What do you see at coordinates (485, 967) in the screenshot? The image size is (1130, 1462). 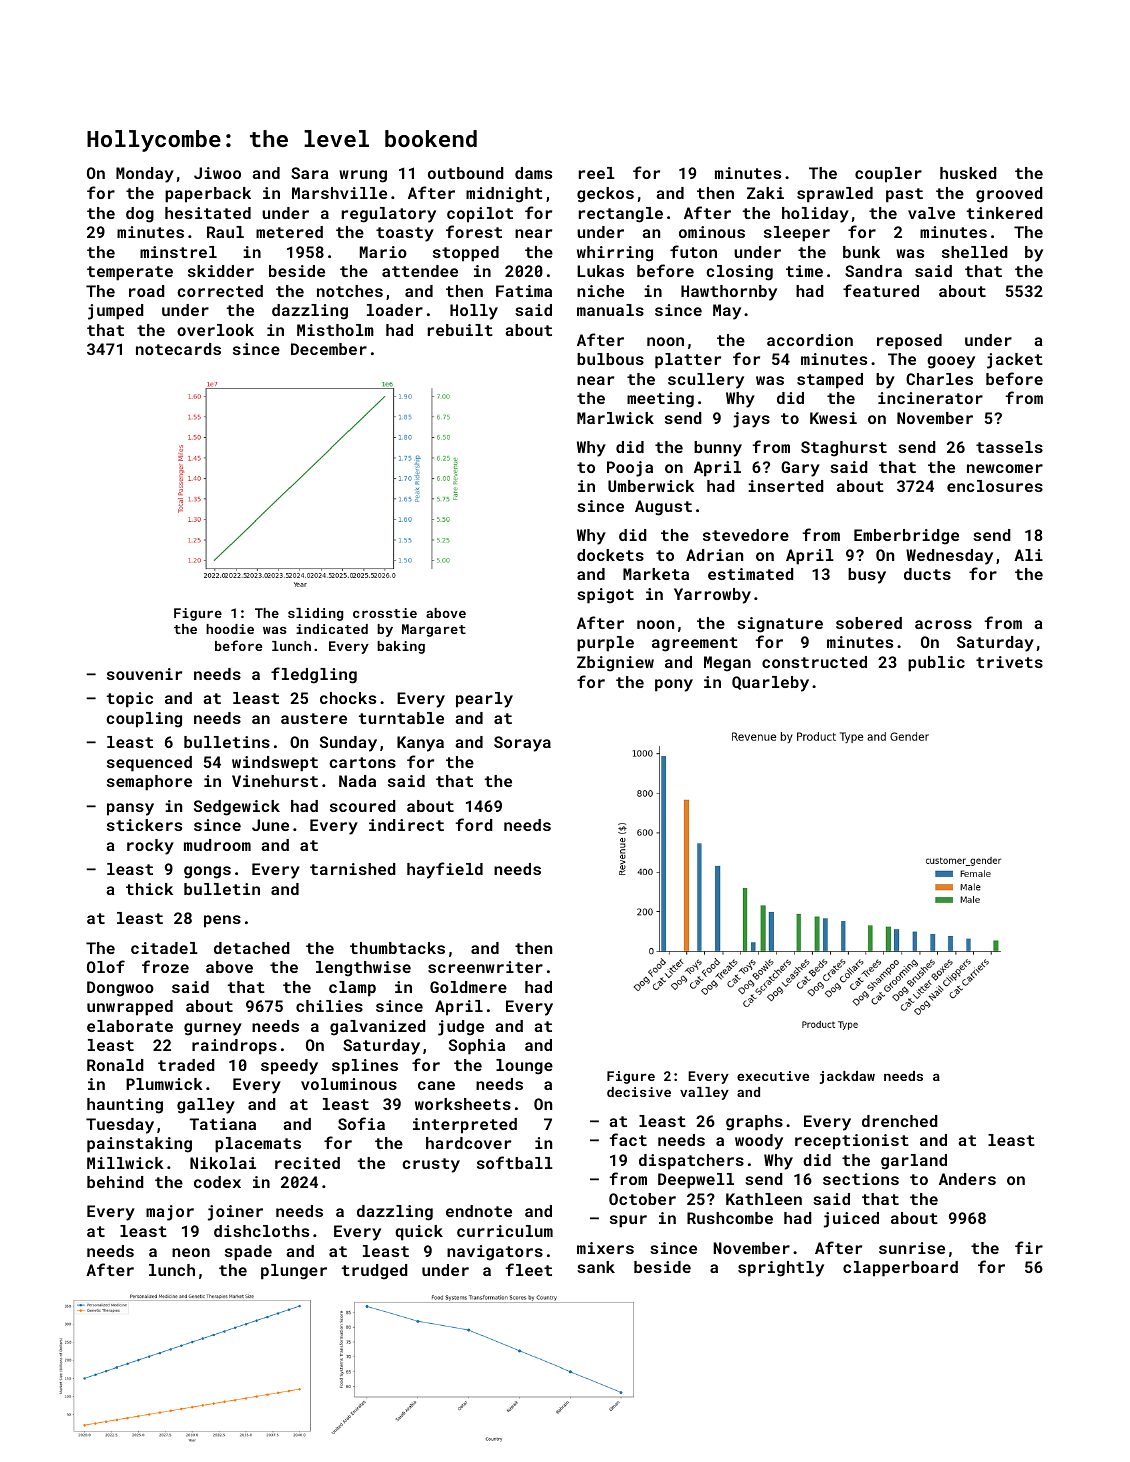 I see `screenwriter` at bounding box center [485, 967].
